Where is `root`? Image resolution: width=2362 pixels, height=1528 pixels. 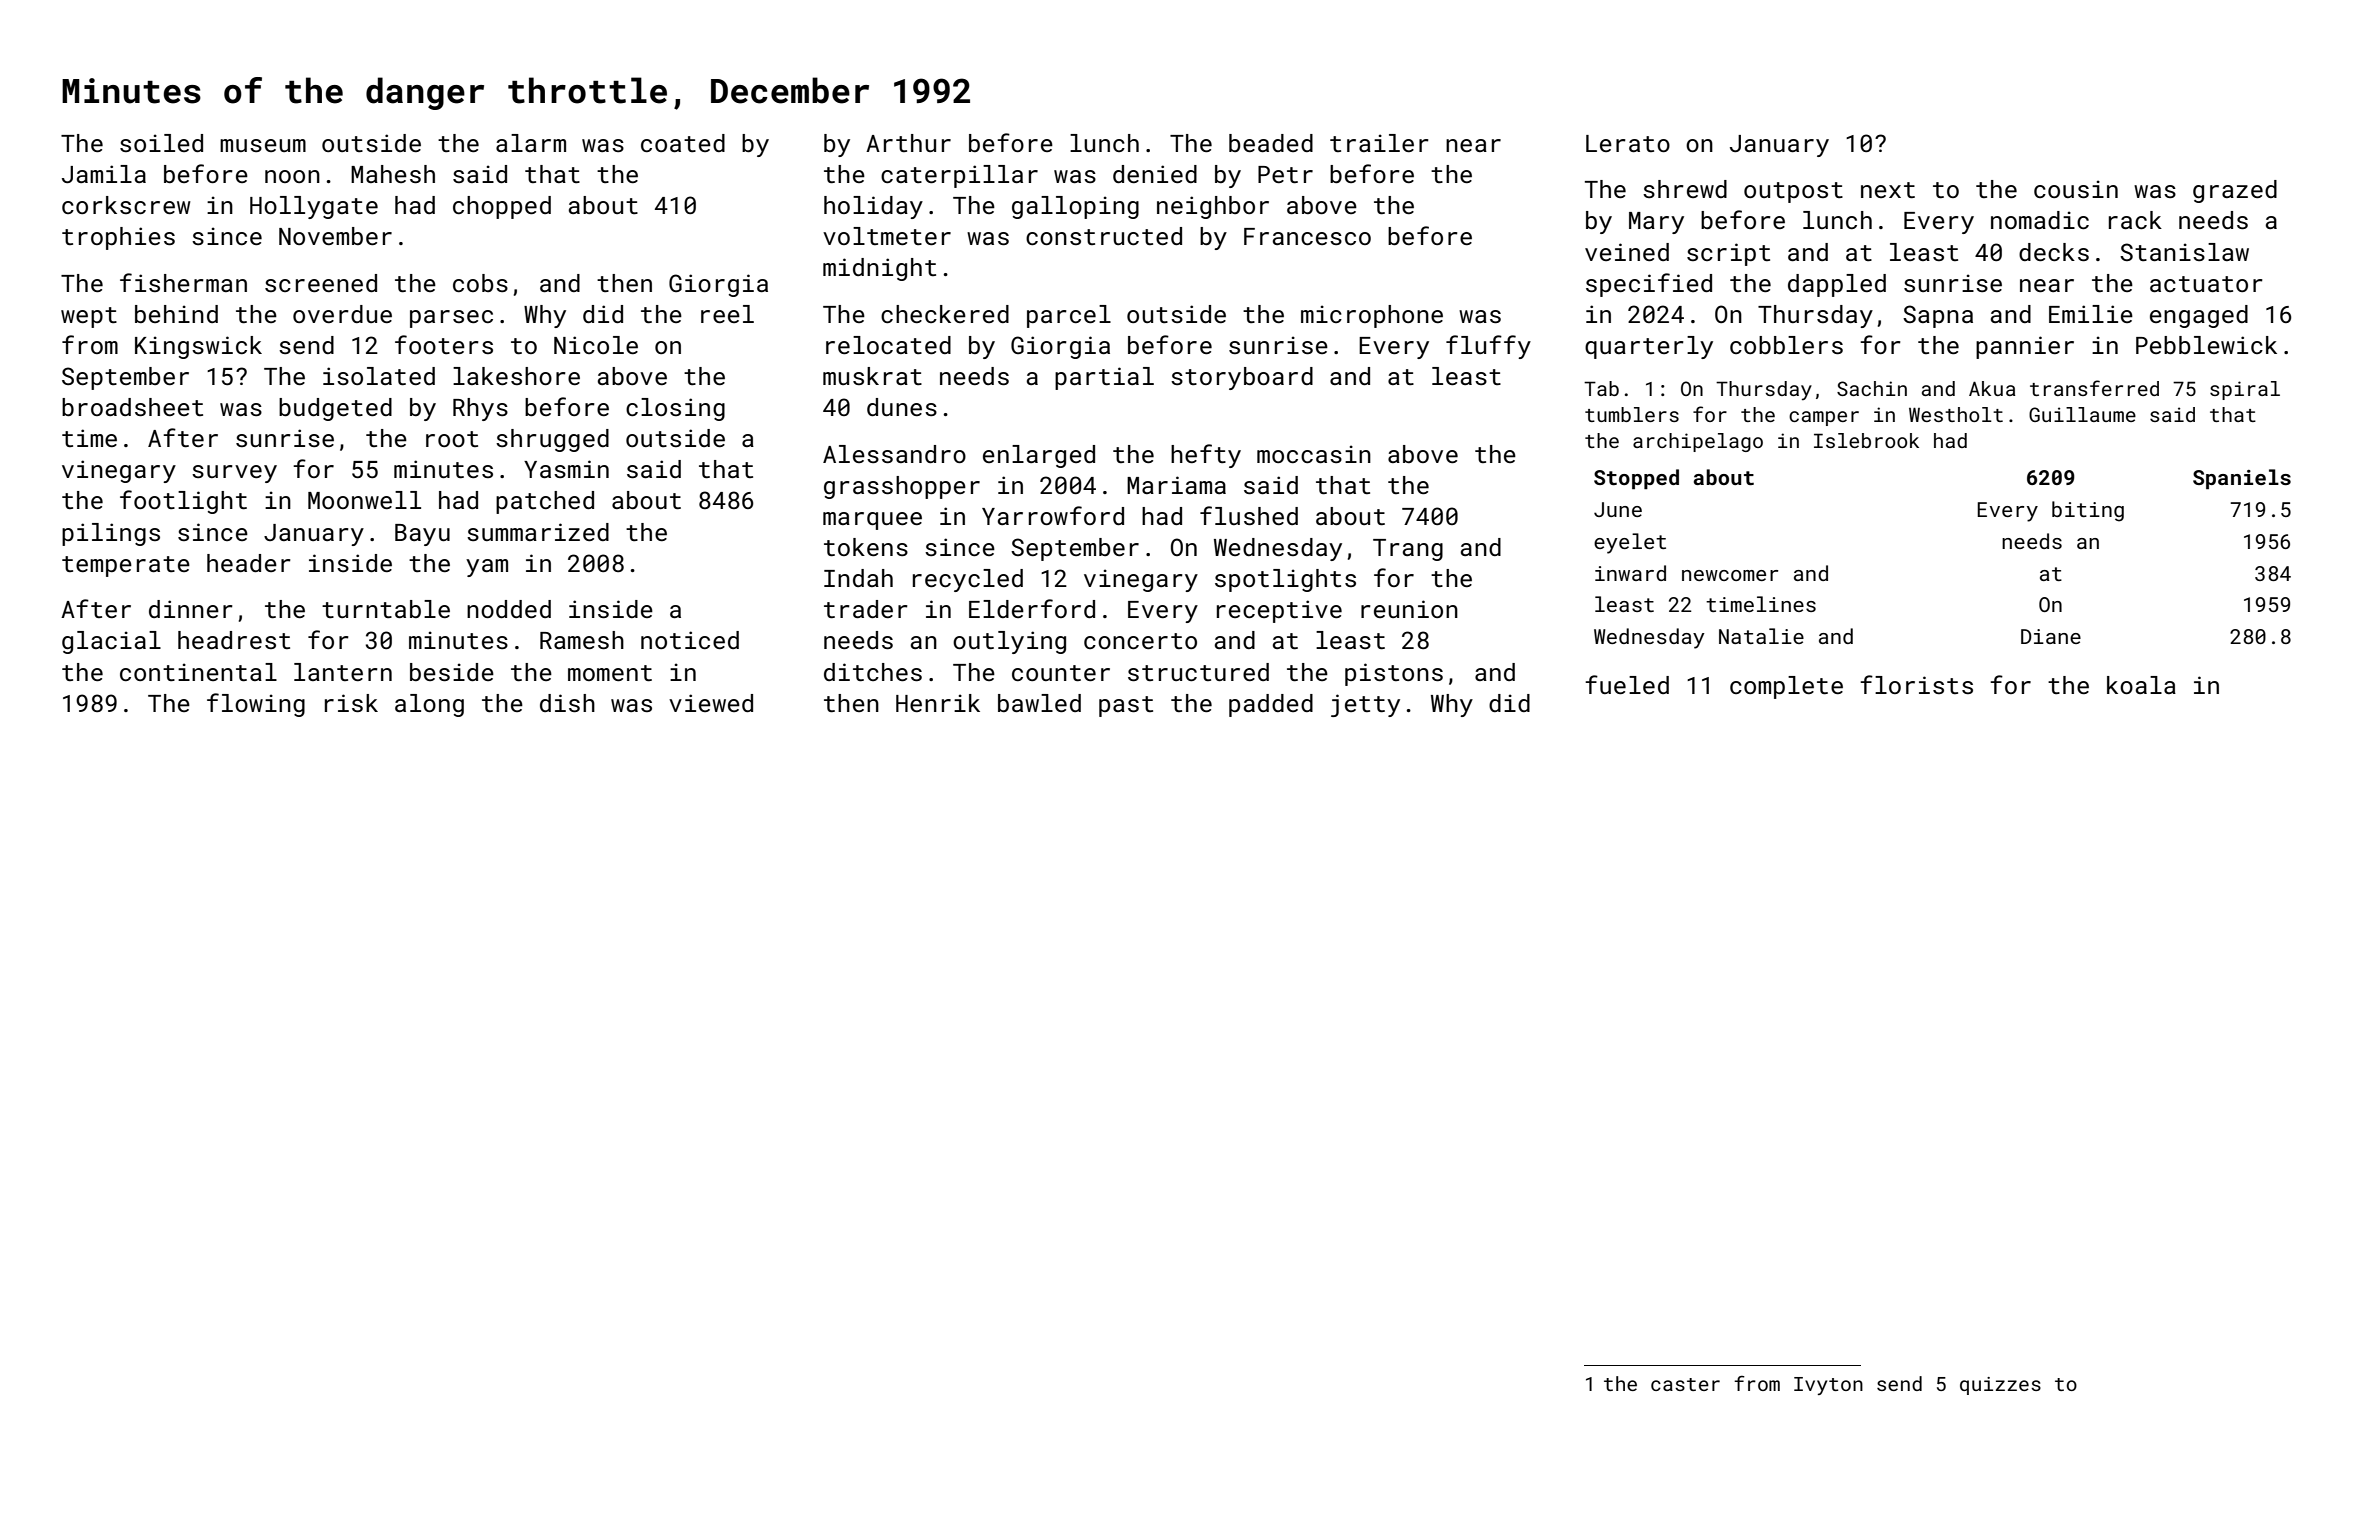 root is located at coordinates (452, 439).
